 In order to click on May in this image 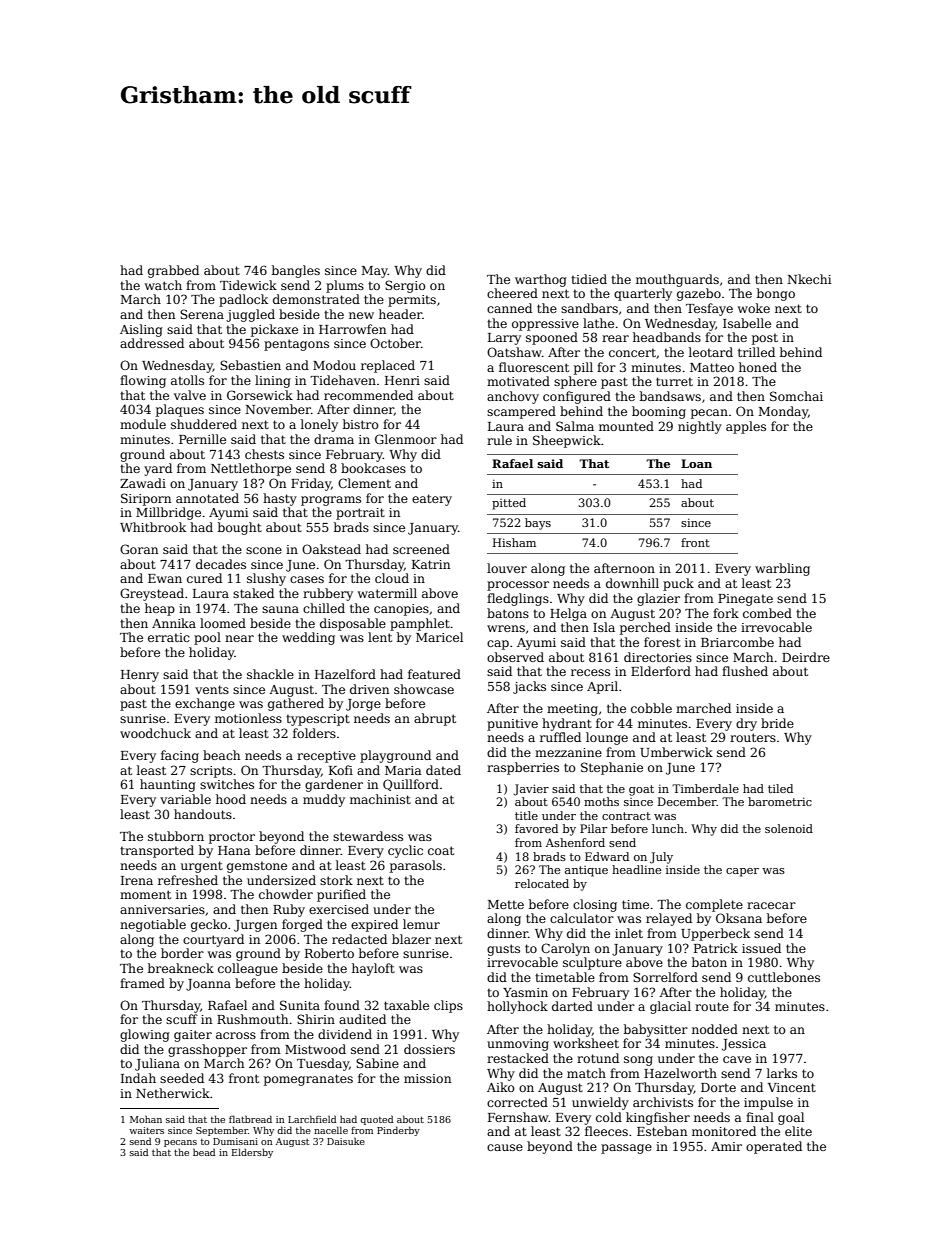, I will do `click(375, 272)`.
